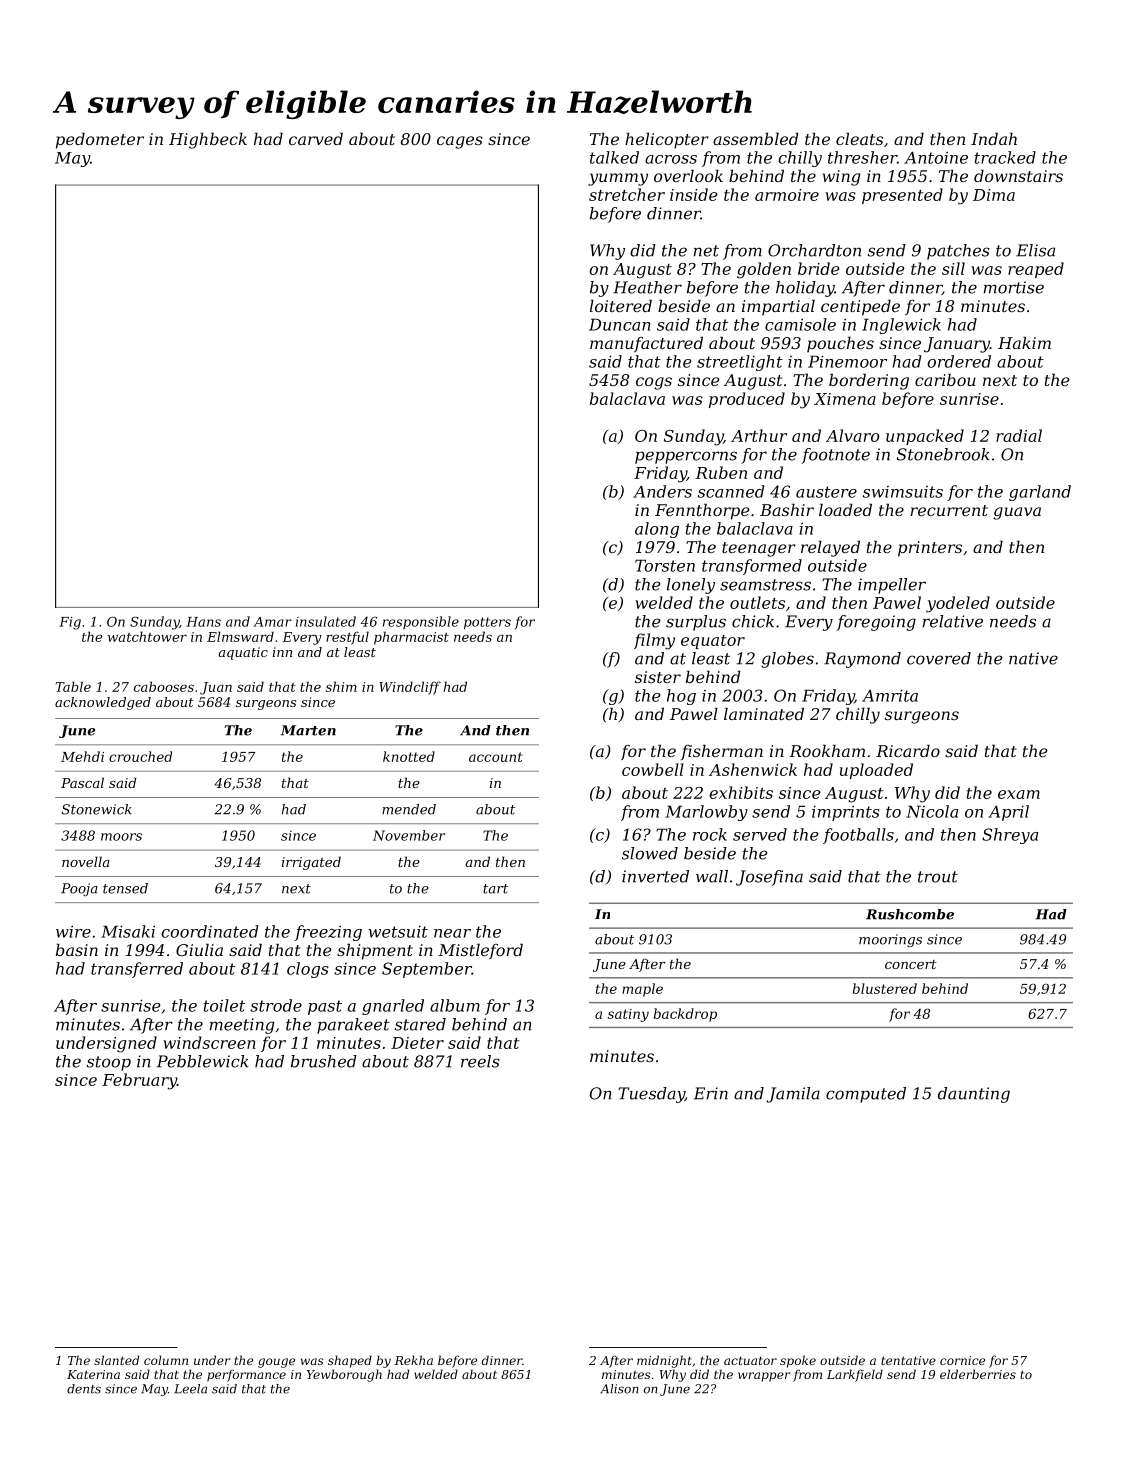 This image has height=1460, width=1128. I want to click on Tuesday, so click(651, 1095).
